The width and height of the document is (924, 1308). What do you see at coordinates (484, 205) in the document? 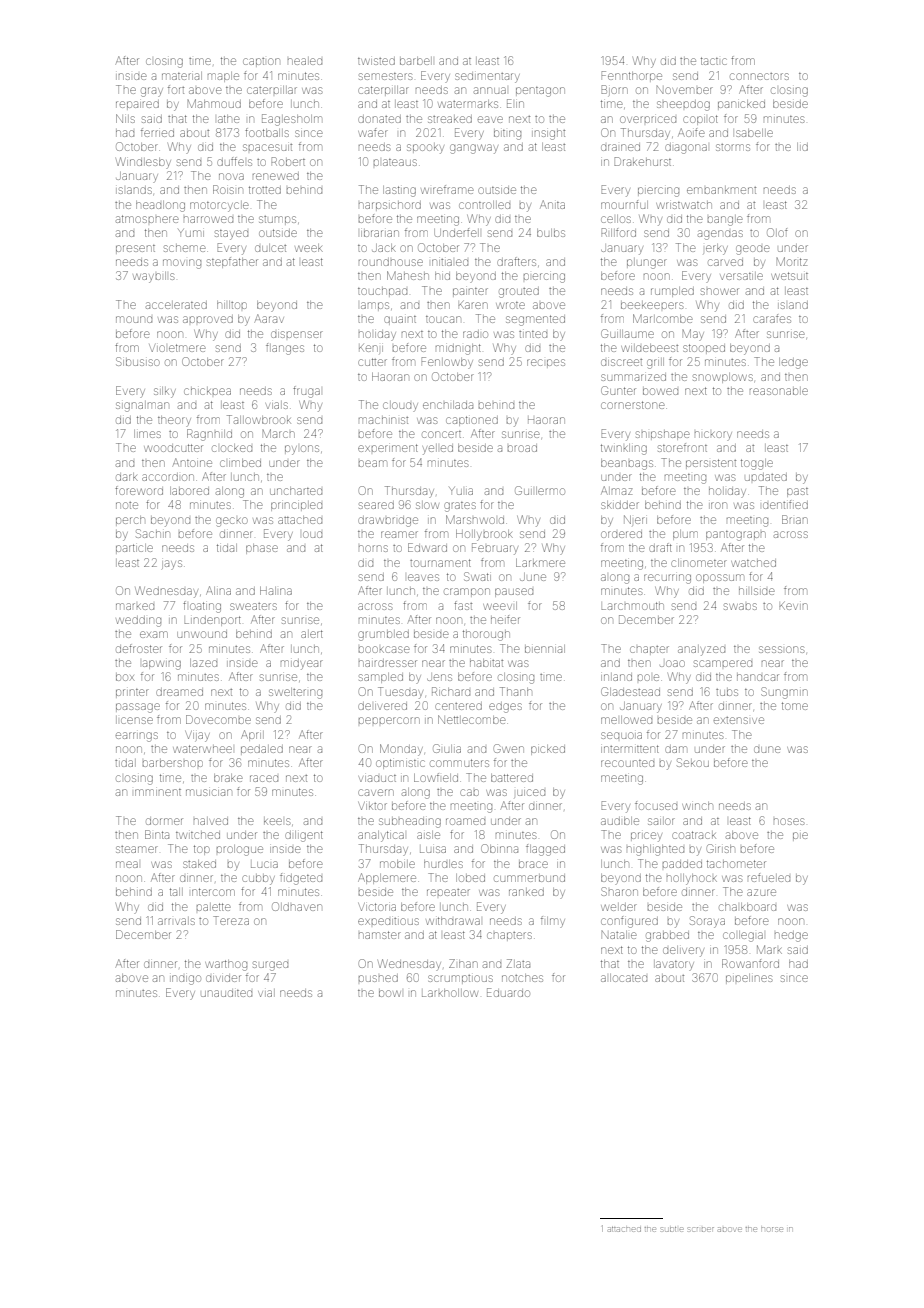
I see `controlled` at bounding box center [484, 205].
